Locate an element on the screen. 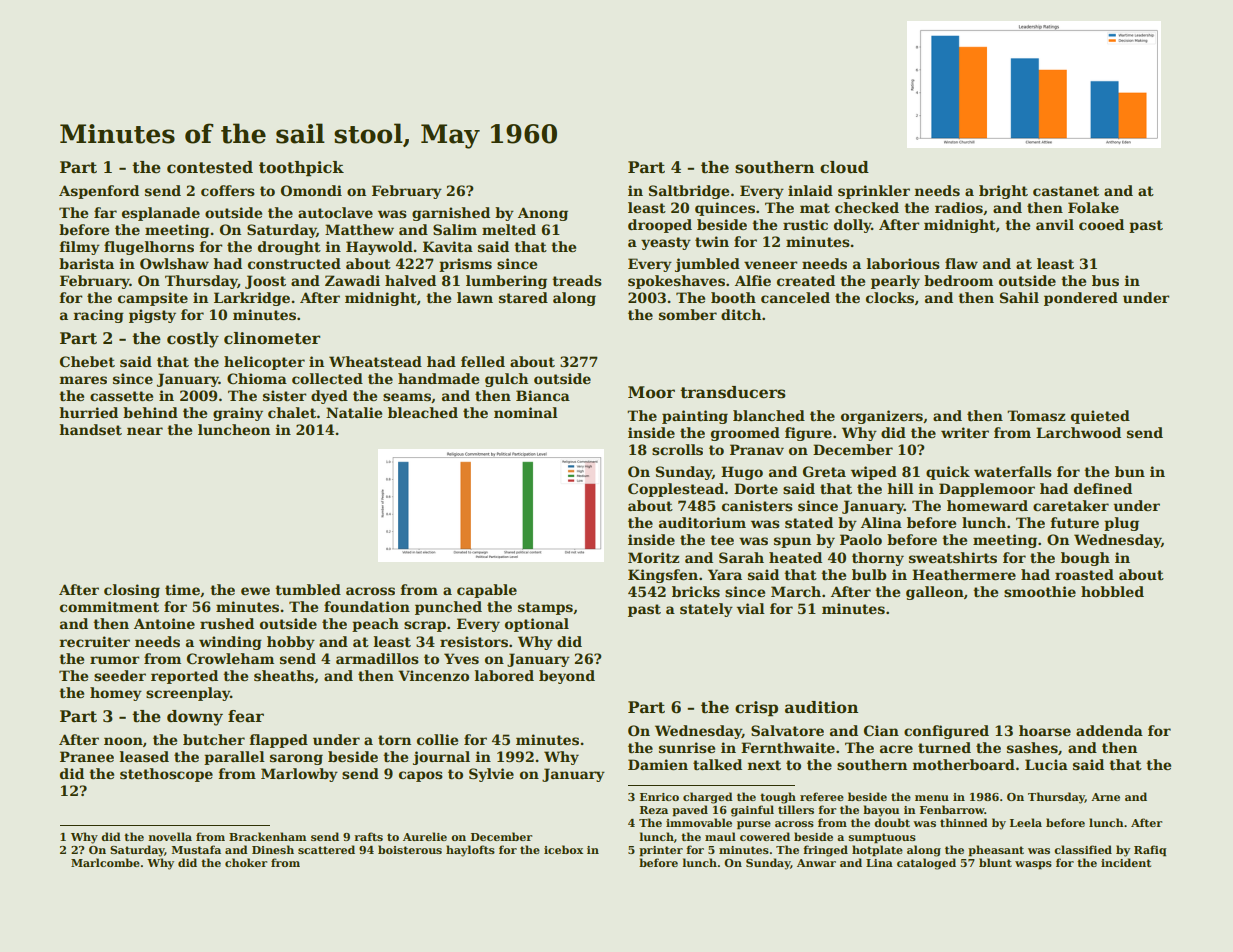  stared is located at coordinates (523, 297).
